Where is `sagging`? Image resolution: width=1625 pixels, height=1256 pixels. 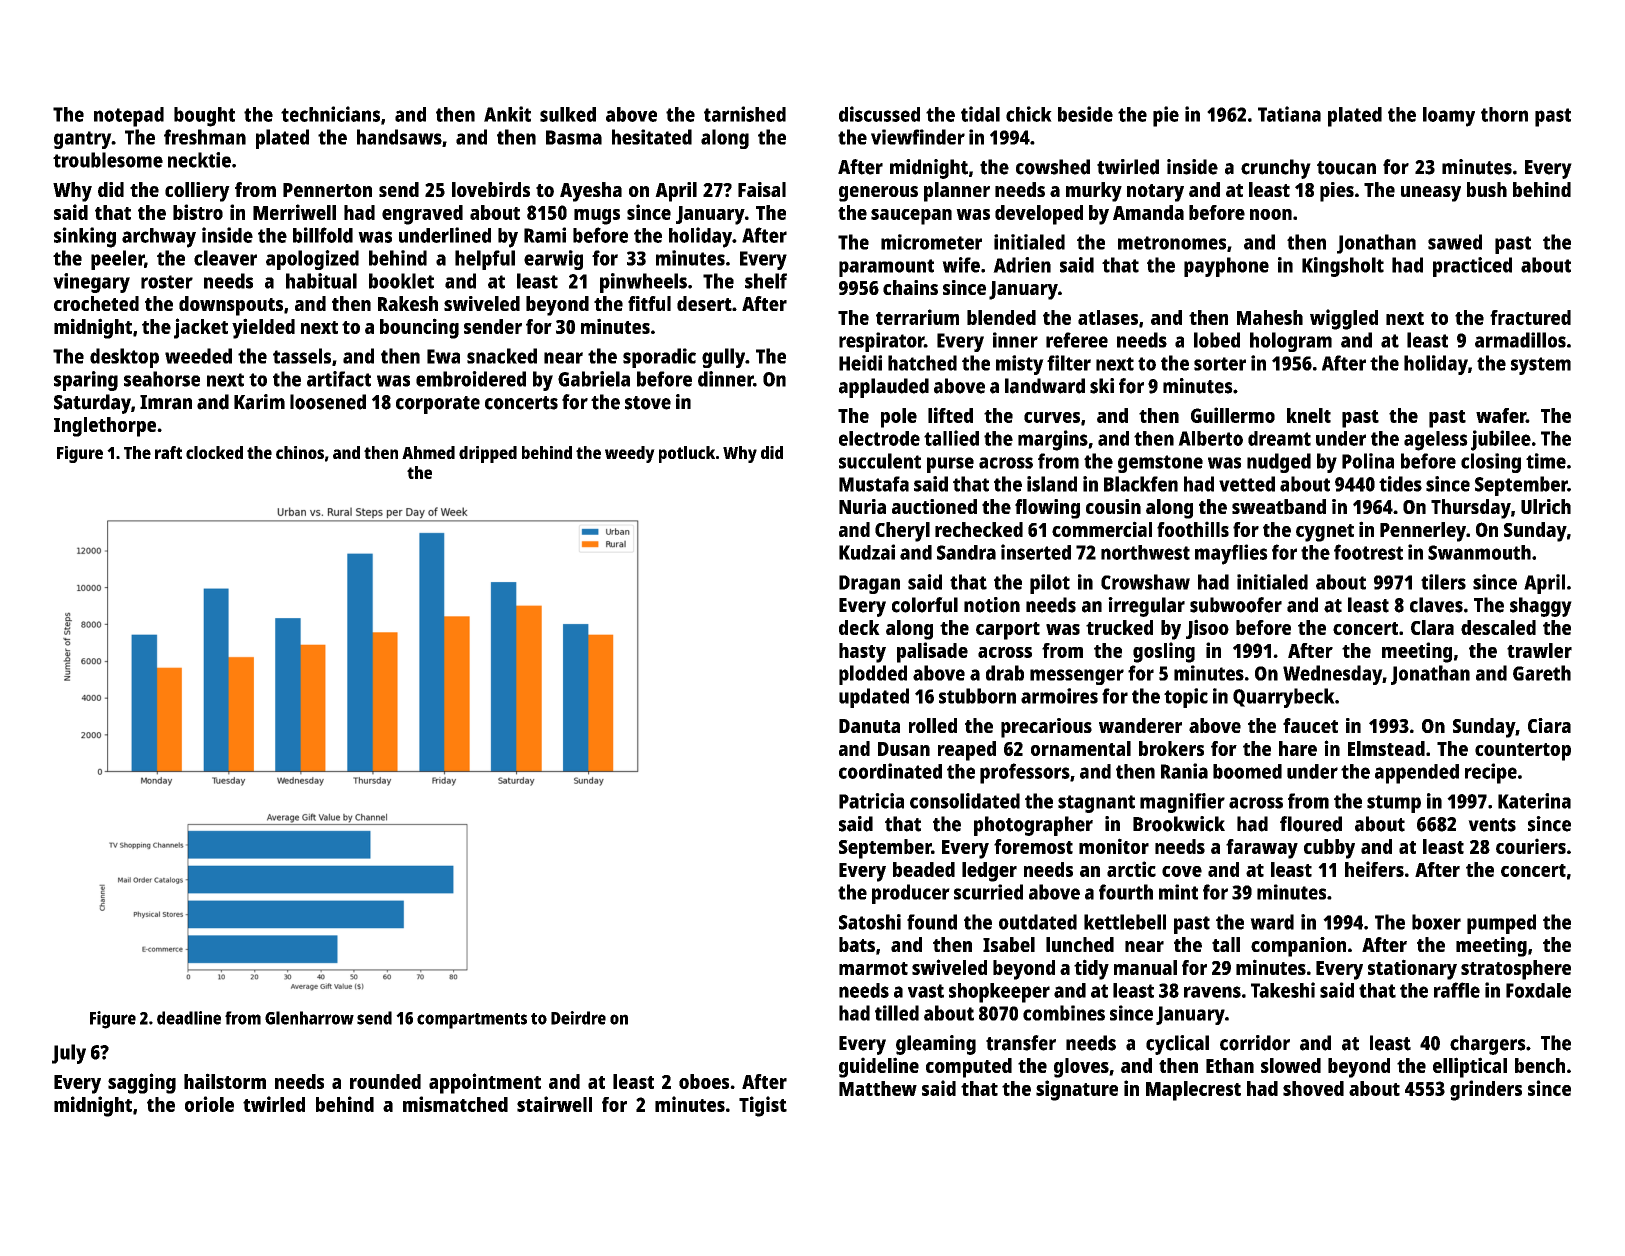 sagging is located at coordinates (142, 1083).
